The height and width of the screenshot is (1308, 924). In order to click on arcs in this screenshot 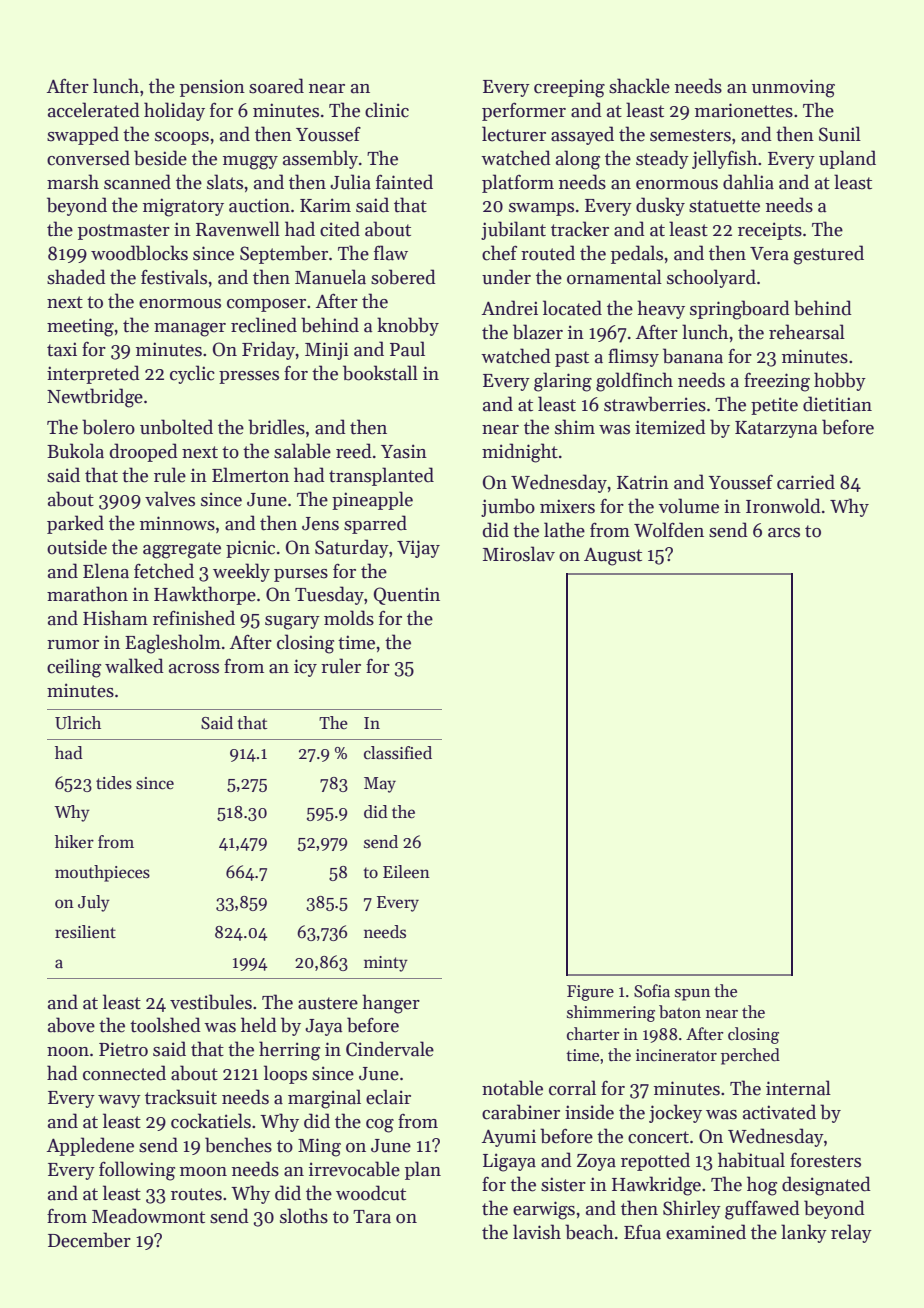, I will do `click(784, 533)`.
